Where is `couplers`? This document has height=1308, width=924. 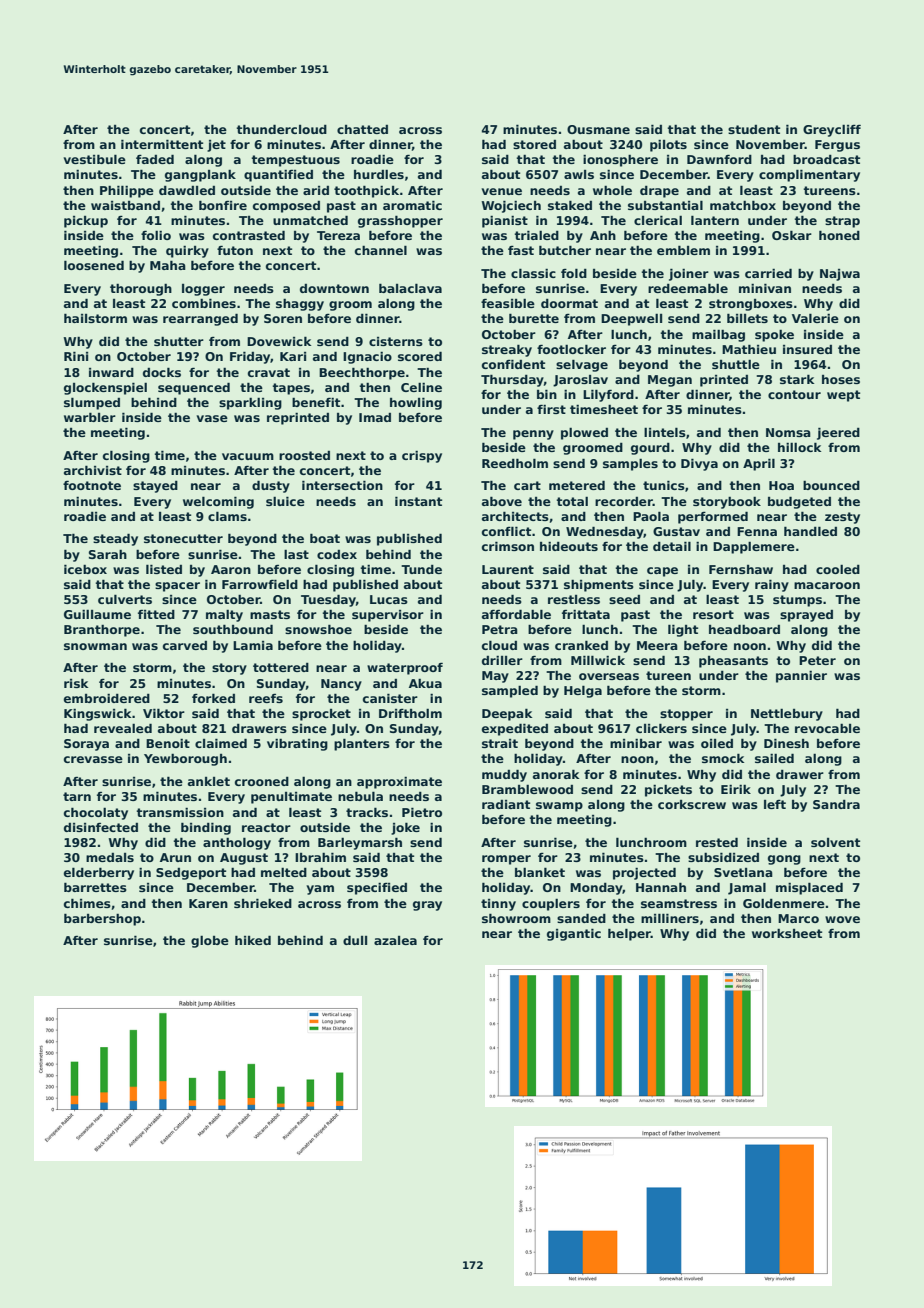 couplers is located at coordinates (551, 905).
